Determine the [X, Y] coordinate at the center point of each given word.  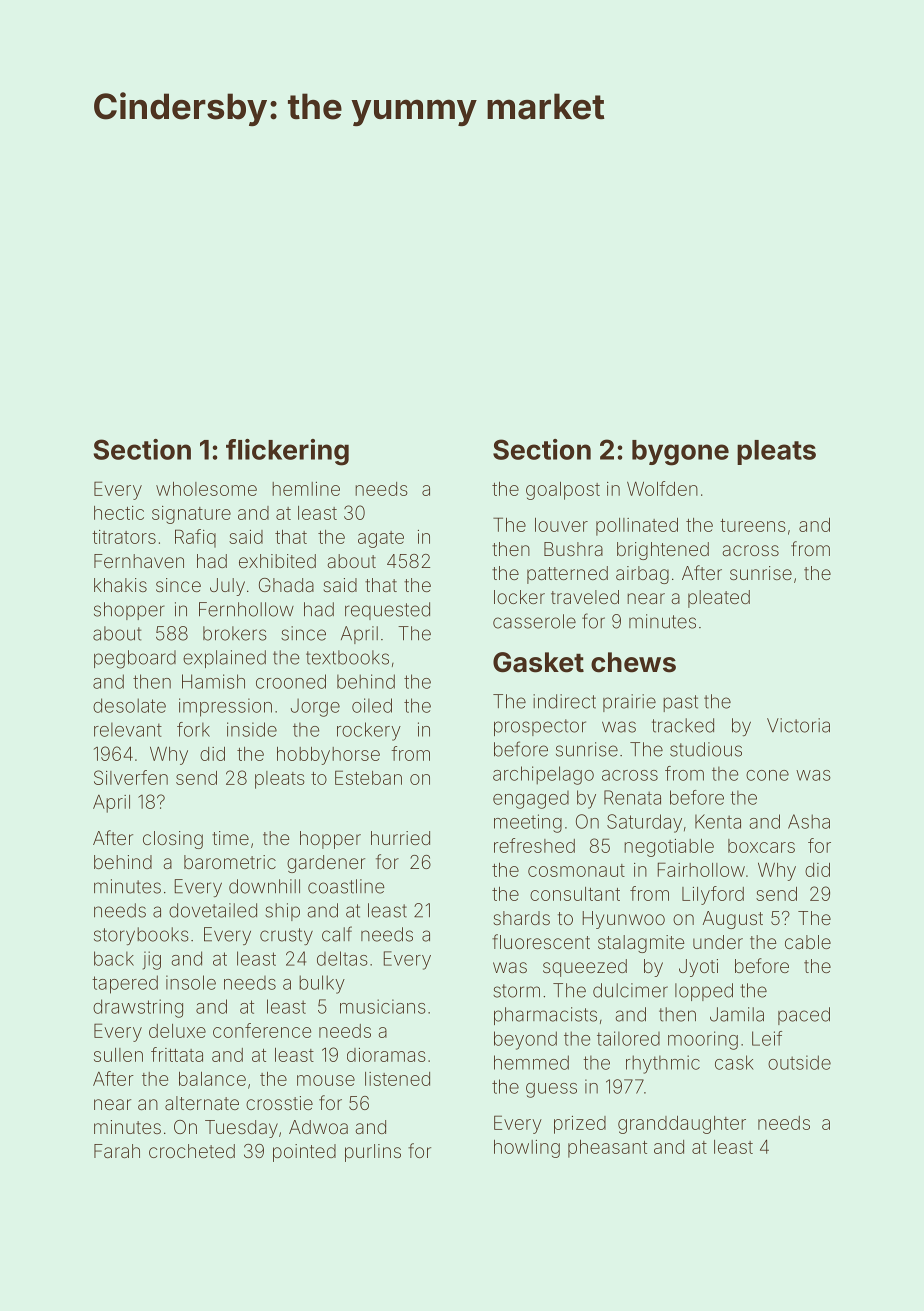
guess [551, 1090]
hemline [306, 489]
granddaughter [682, 1125]
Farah [117, 1151]
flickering [287, 452]
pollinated [637, 527]
